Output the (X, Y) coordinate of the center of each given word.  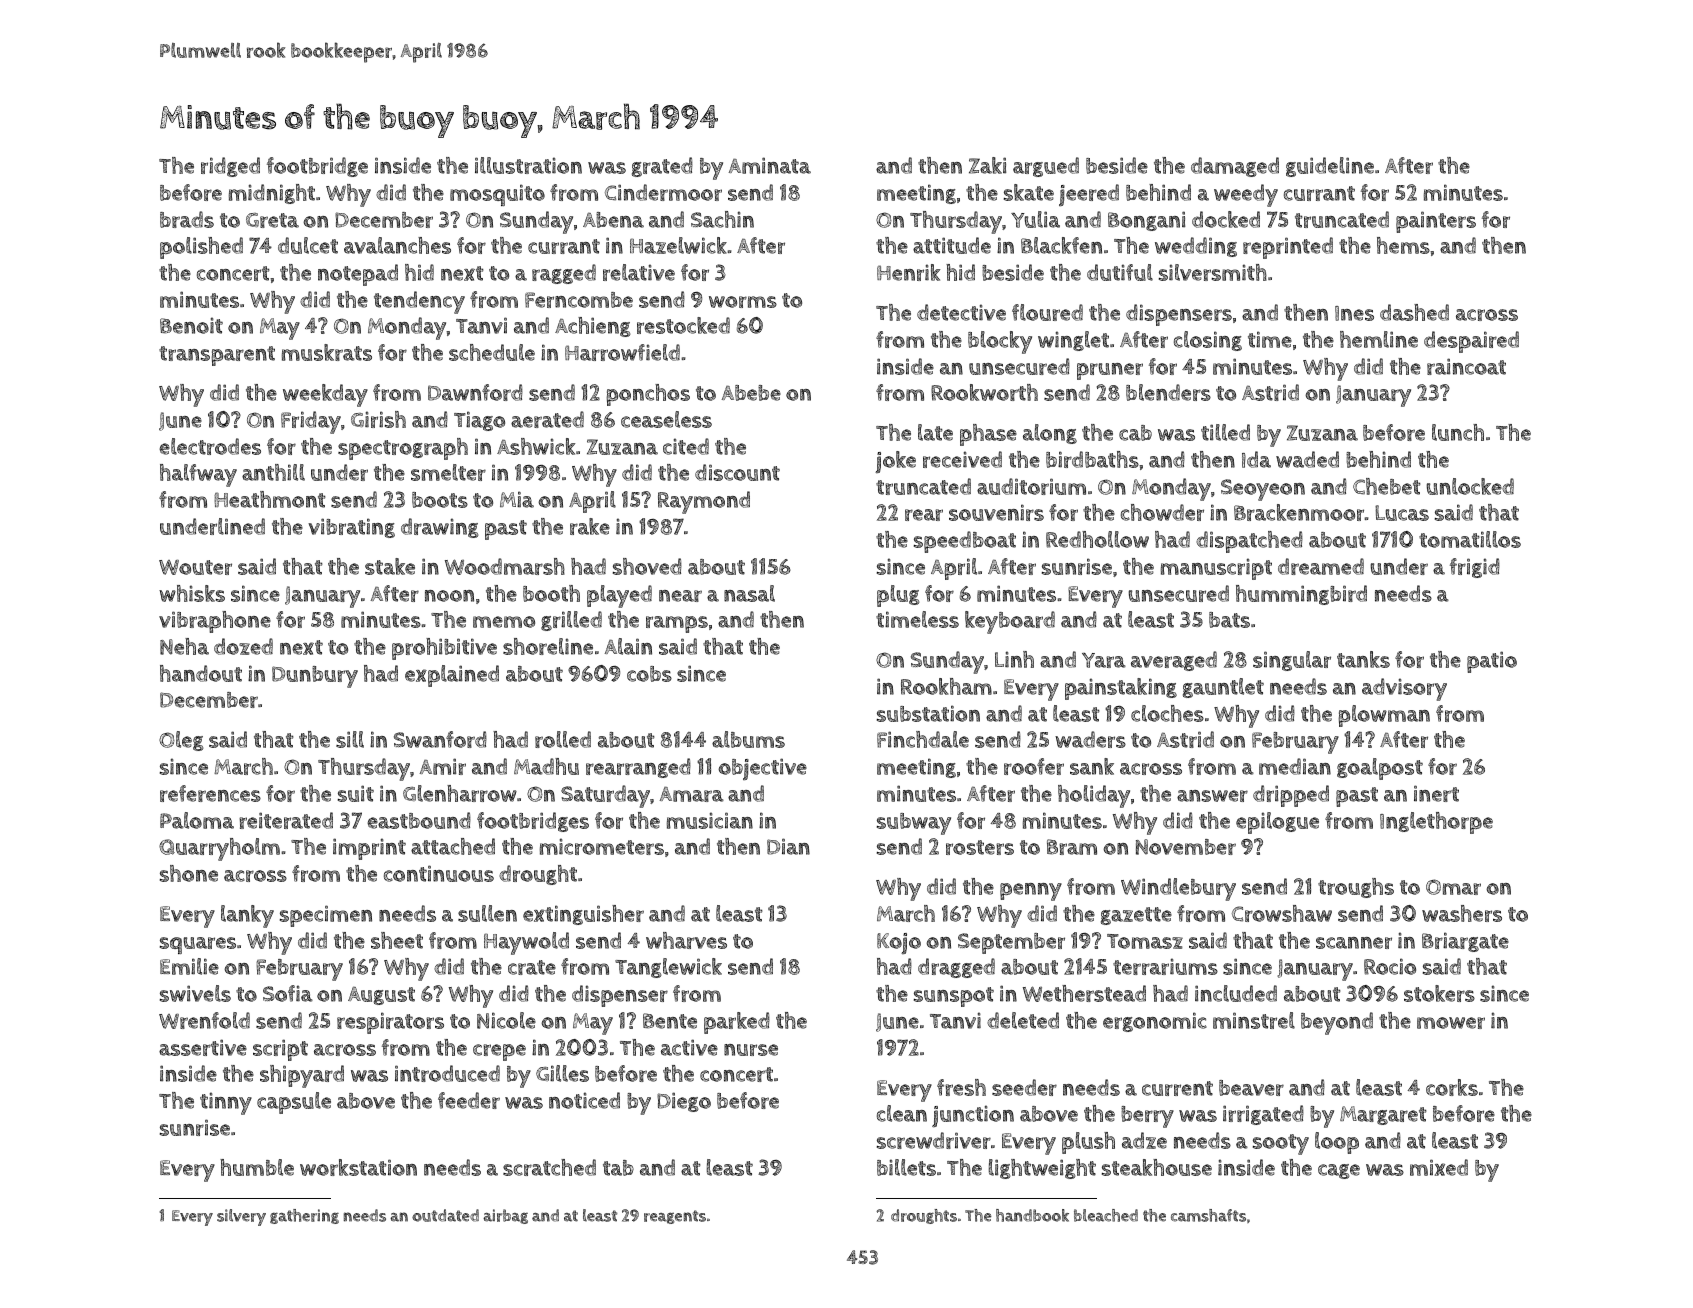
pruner (1110, 371)
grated (662, 167)
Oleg (181, 741)
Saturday (605, 796)
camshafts (1208, 1215)
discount (737, 472)
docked (1226, 219)
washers (1462, 913)
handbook (1032, 1215)
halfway (198, 475)
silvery (241, 1217)
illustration (528, 165)
